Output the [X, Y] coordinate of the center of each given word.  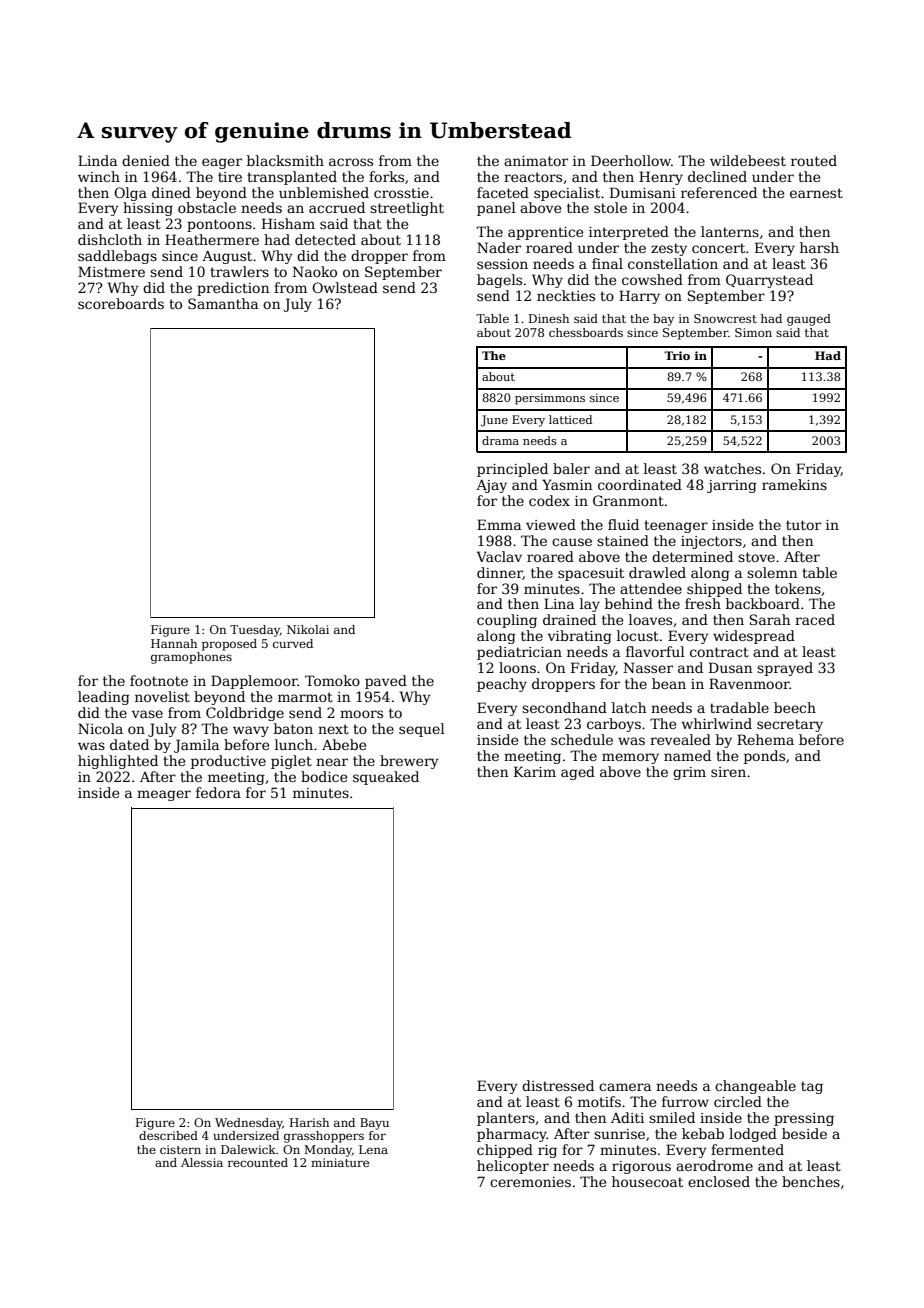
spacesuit [591, 574]
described [168, 1135]
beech [795, 707]
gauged [809, 320]
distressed [558, 1085]
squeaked [386, 778]
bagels [499, 281]
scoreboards [121, 303]
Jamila [196, 746]
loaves [650, 619]
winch [99, 176]
